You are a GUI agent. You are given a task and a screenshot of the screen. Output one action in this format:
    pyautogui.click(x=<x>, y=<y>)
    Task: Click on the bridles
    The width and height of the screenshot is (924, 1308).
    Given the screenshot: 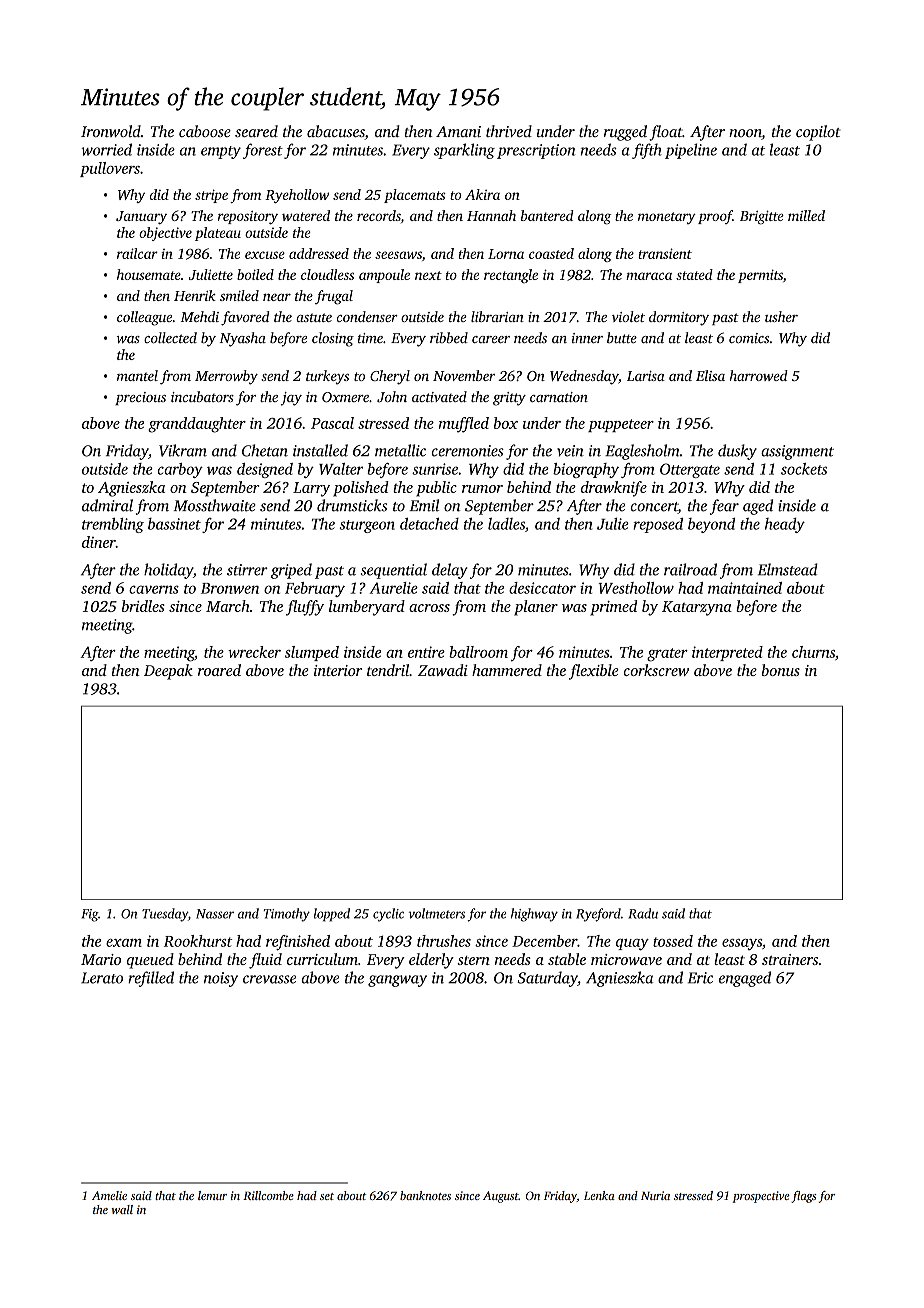 What is the action you would take?
    pyautogui.click(x=143, y=606)
